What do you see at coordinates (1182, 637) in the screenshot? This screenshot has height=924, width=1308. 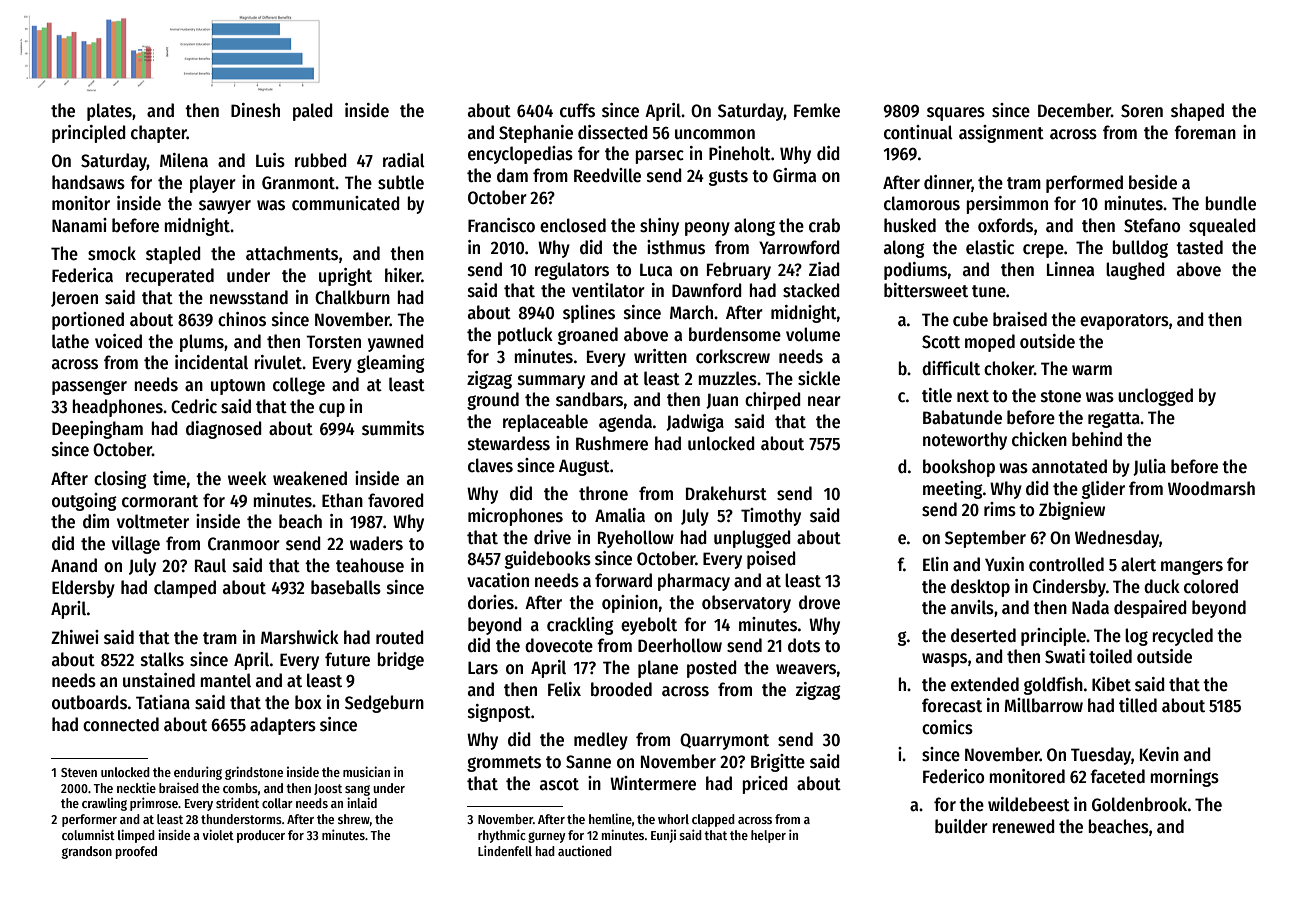 I see `recycled` at bounding box center [1182, 637].
